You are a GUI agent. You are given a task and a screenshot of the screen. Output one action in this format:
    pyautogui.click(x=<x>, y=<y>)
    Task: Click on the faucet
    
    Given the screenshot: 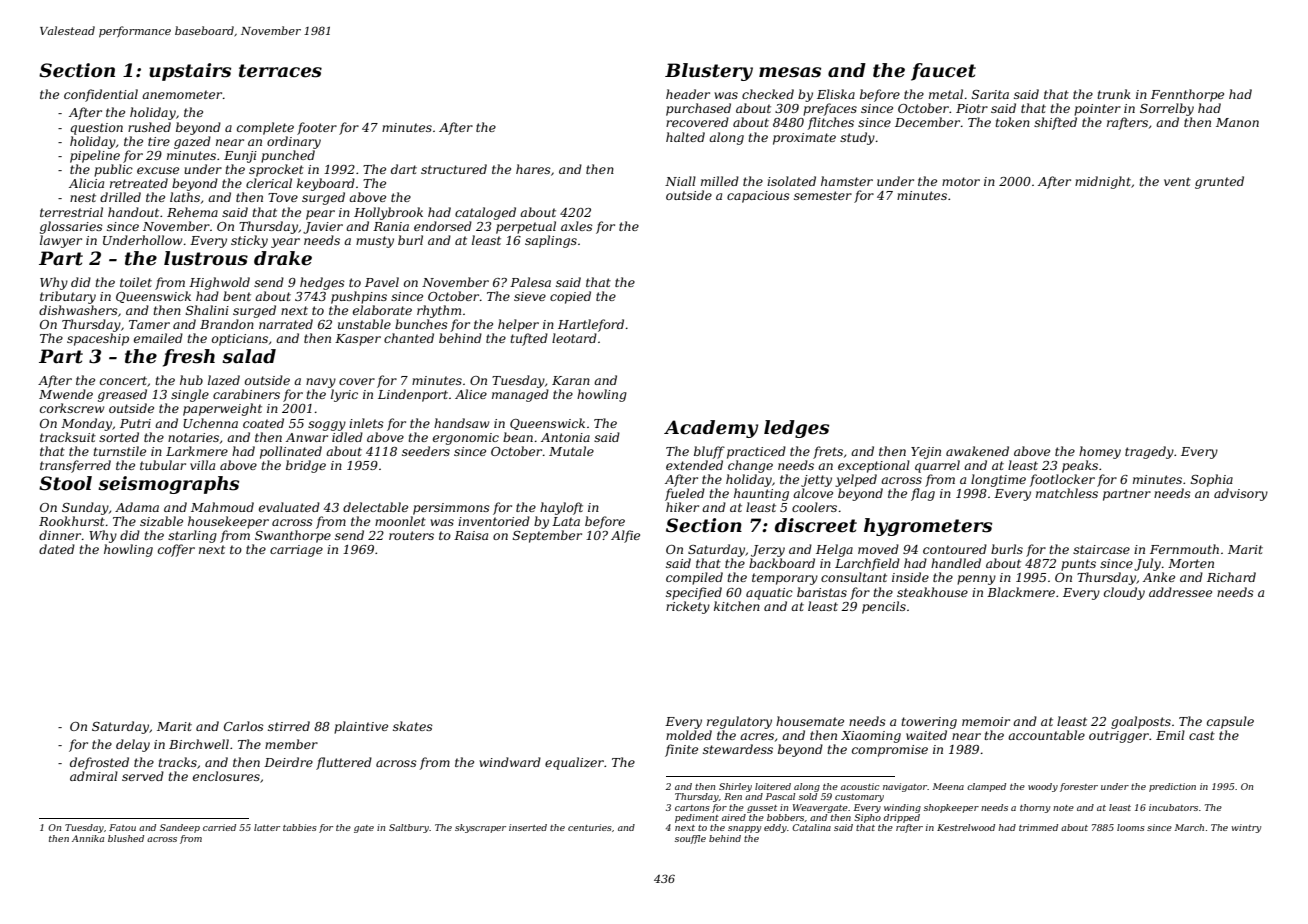 What is the action you would take?
    pyautogui.click(x=943, y=72)
